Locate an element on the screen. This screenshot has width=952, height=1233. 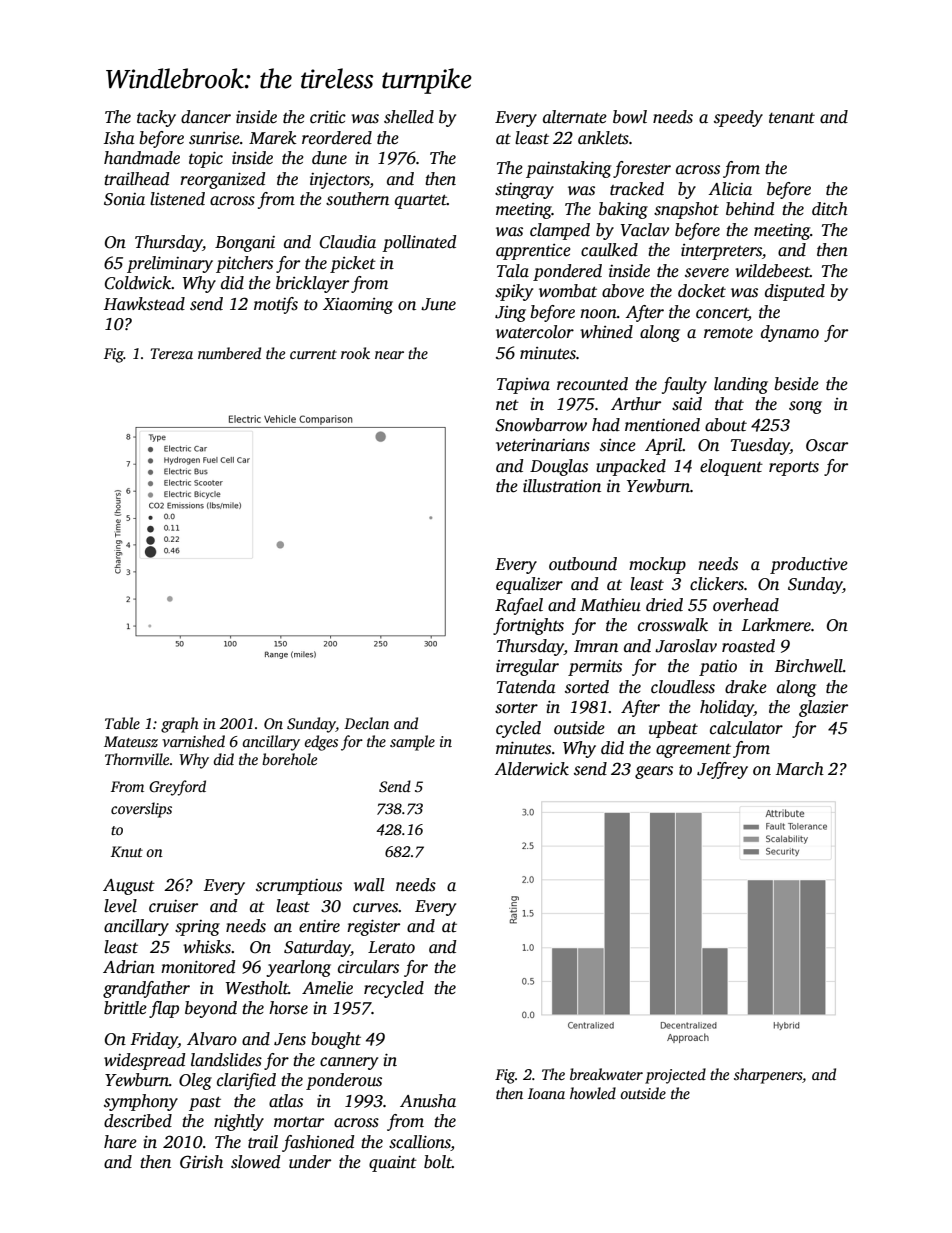
Declan is located at coordinates (366, 723).
